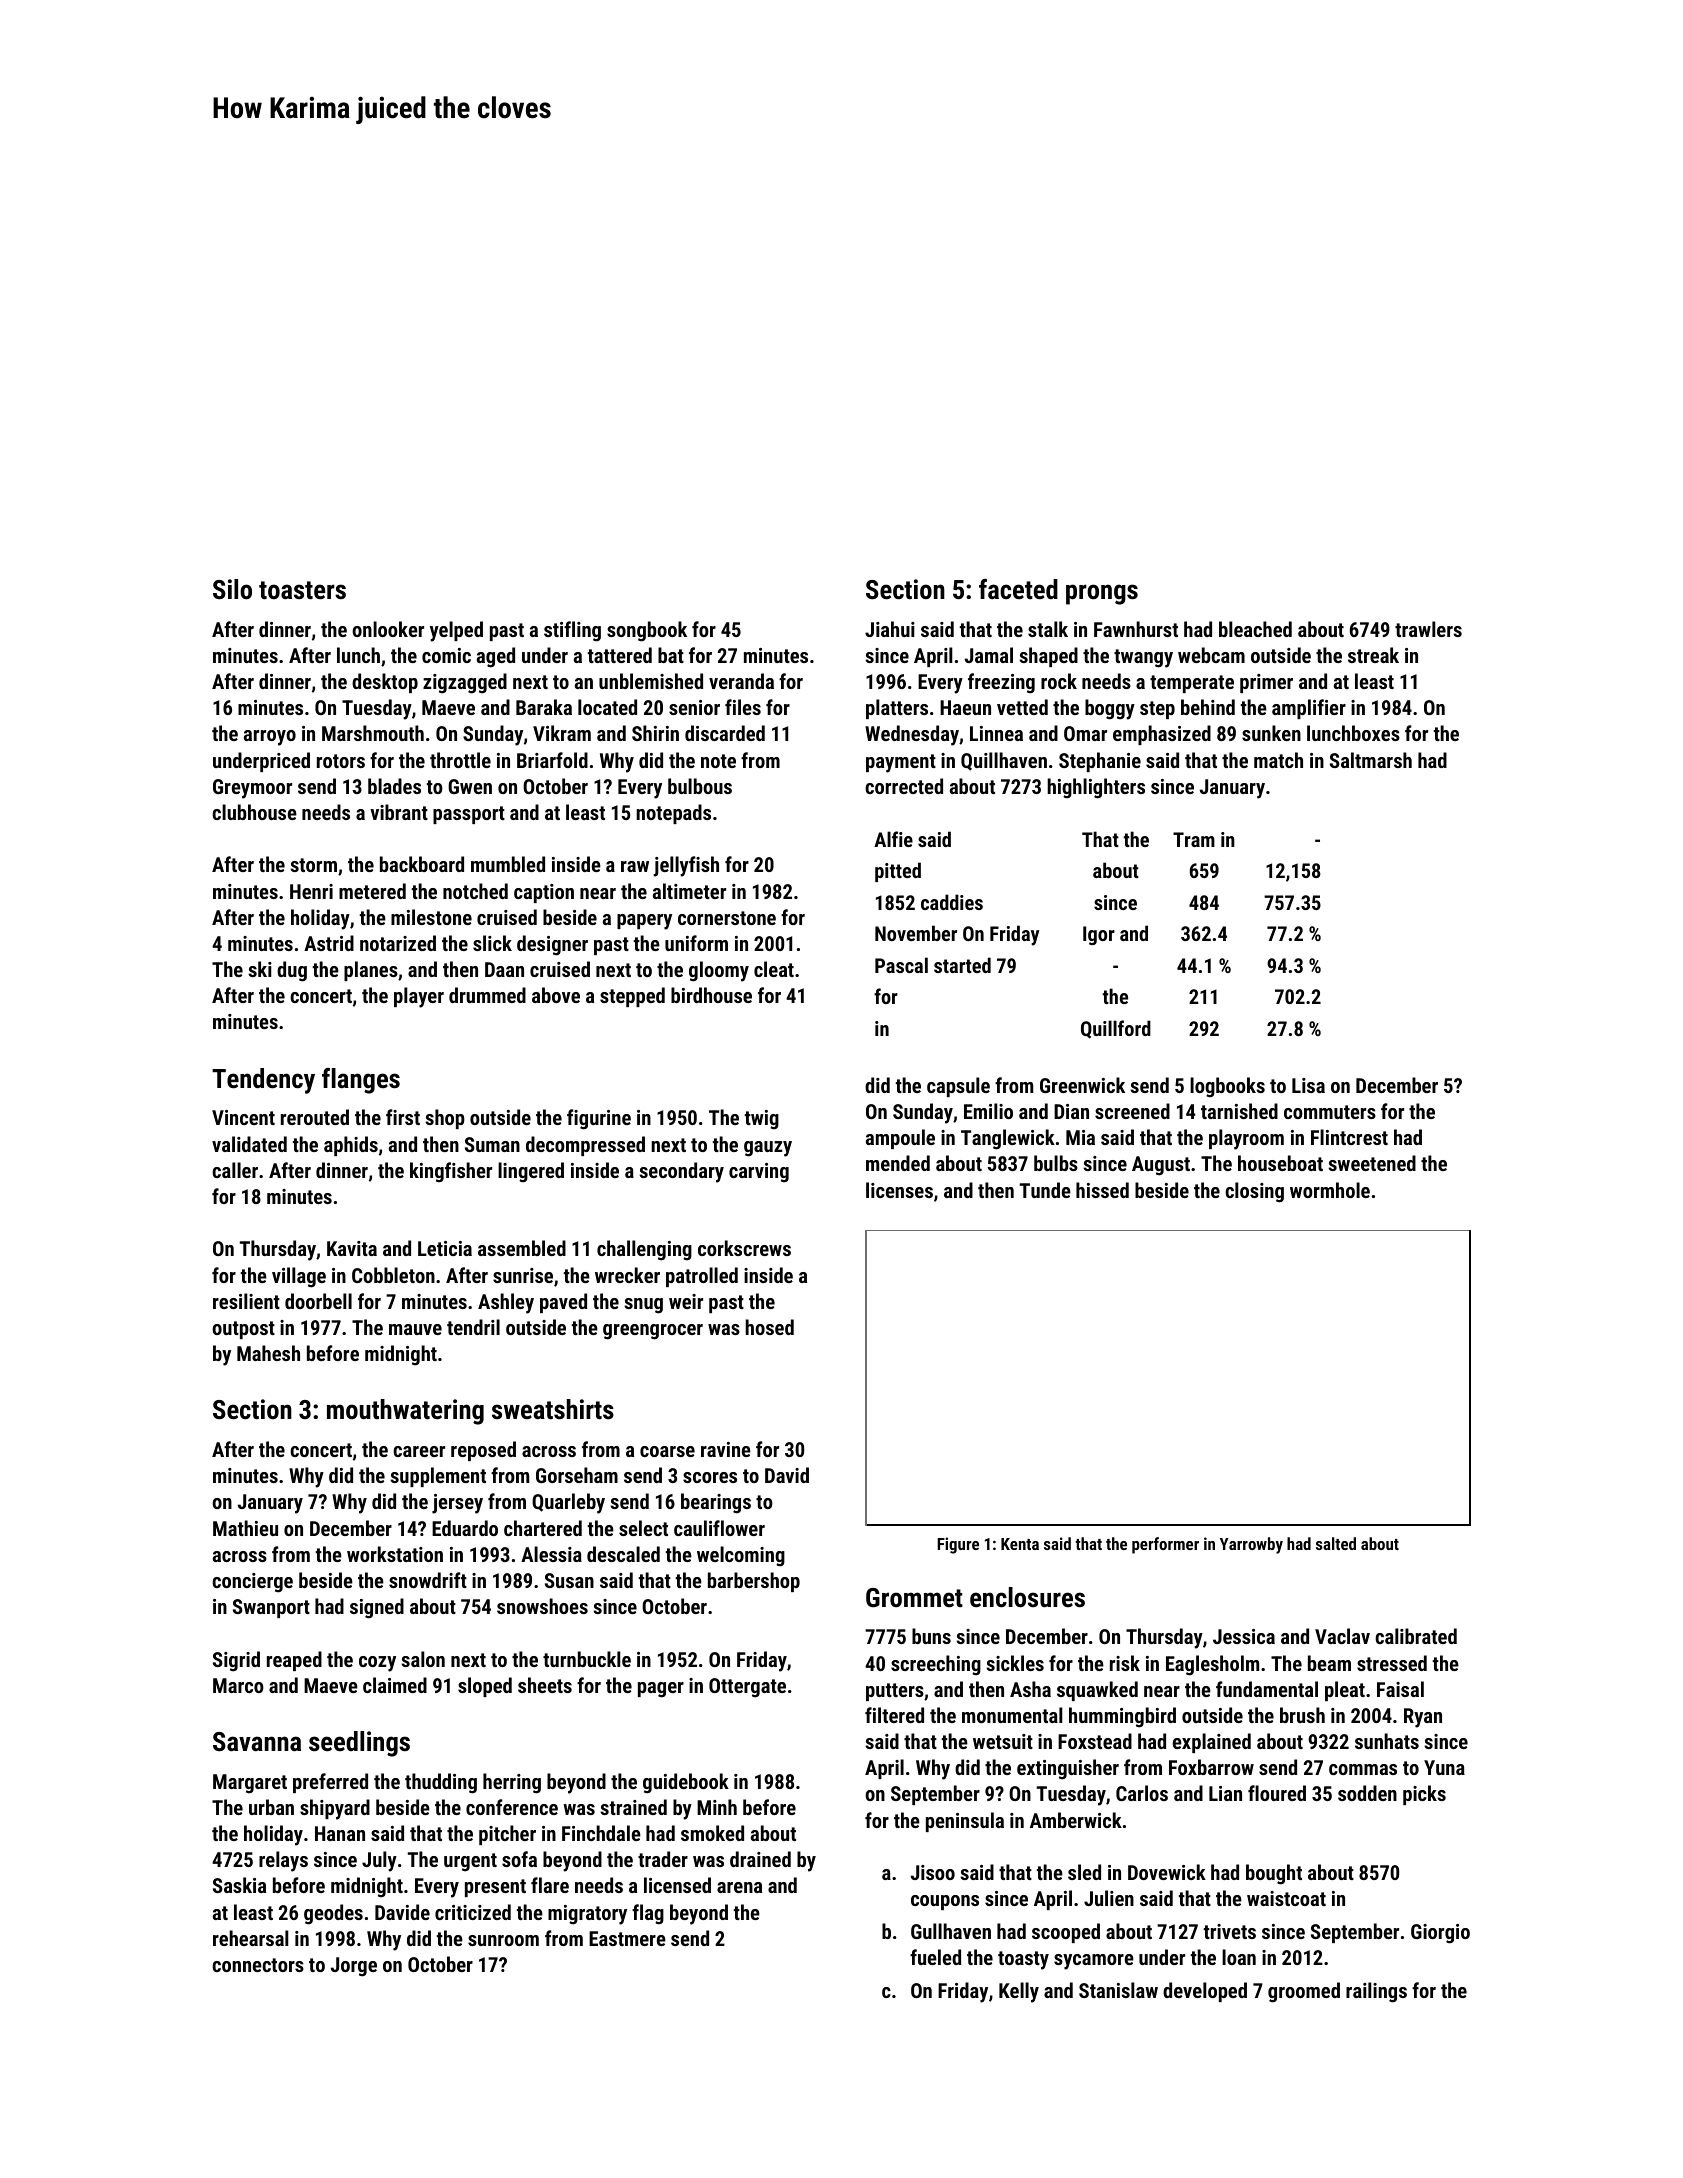 The height and width of the screenshot is (2178, 1683). I want to click on faceted, so click(1018, 589).
